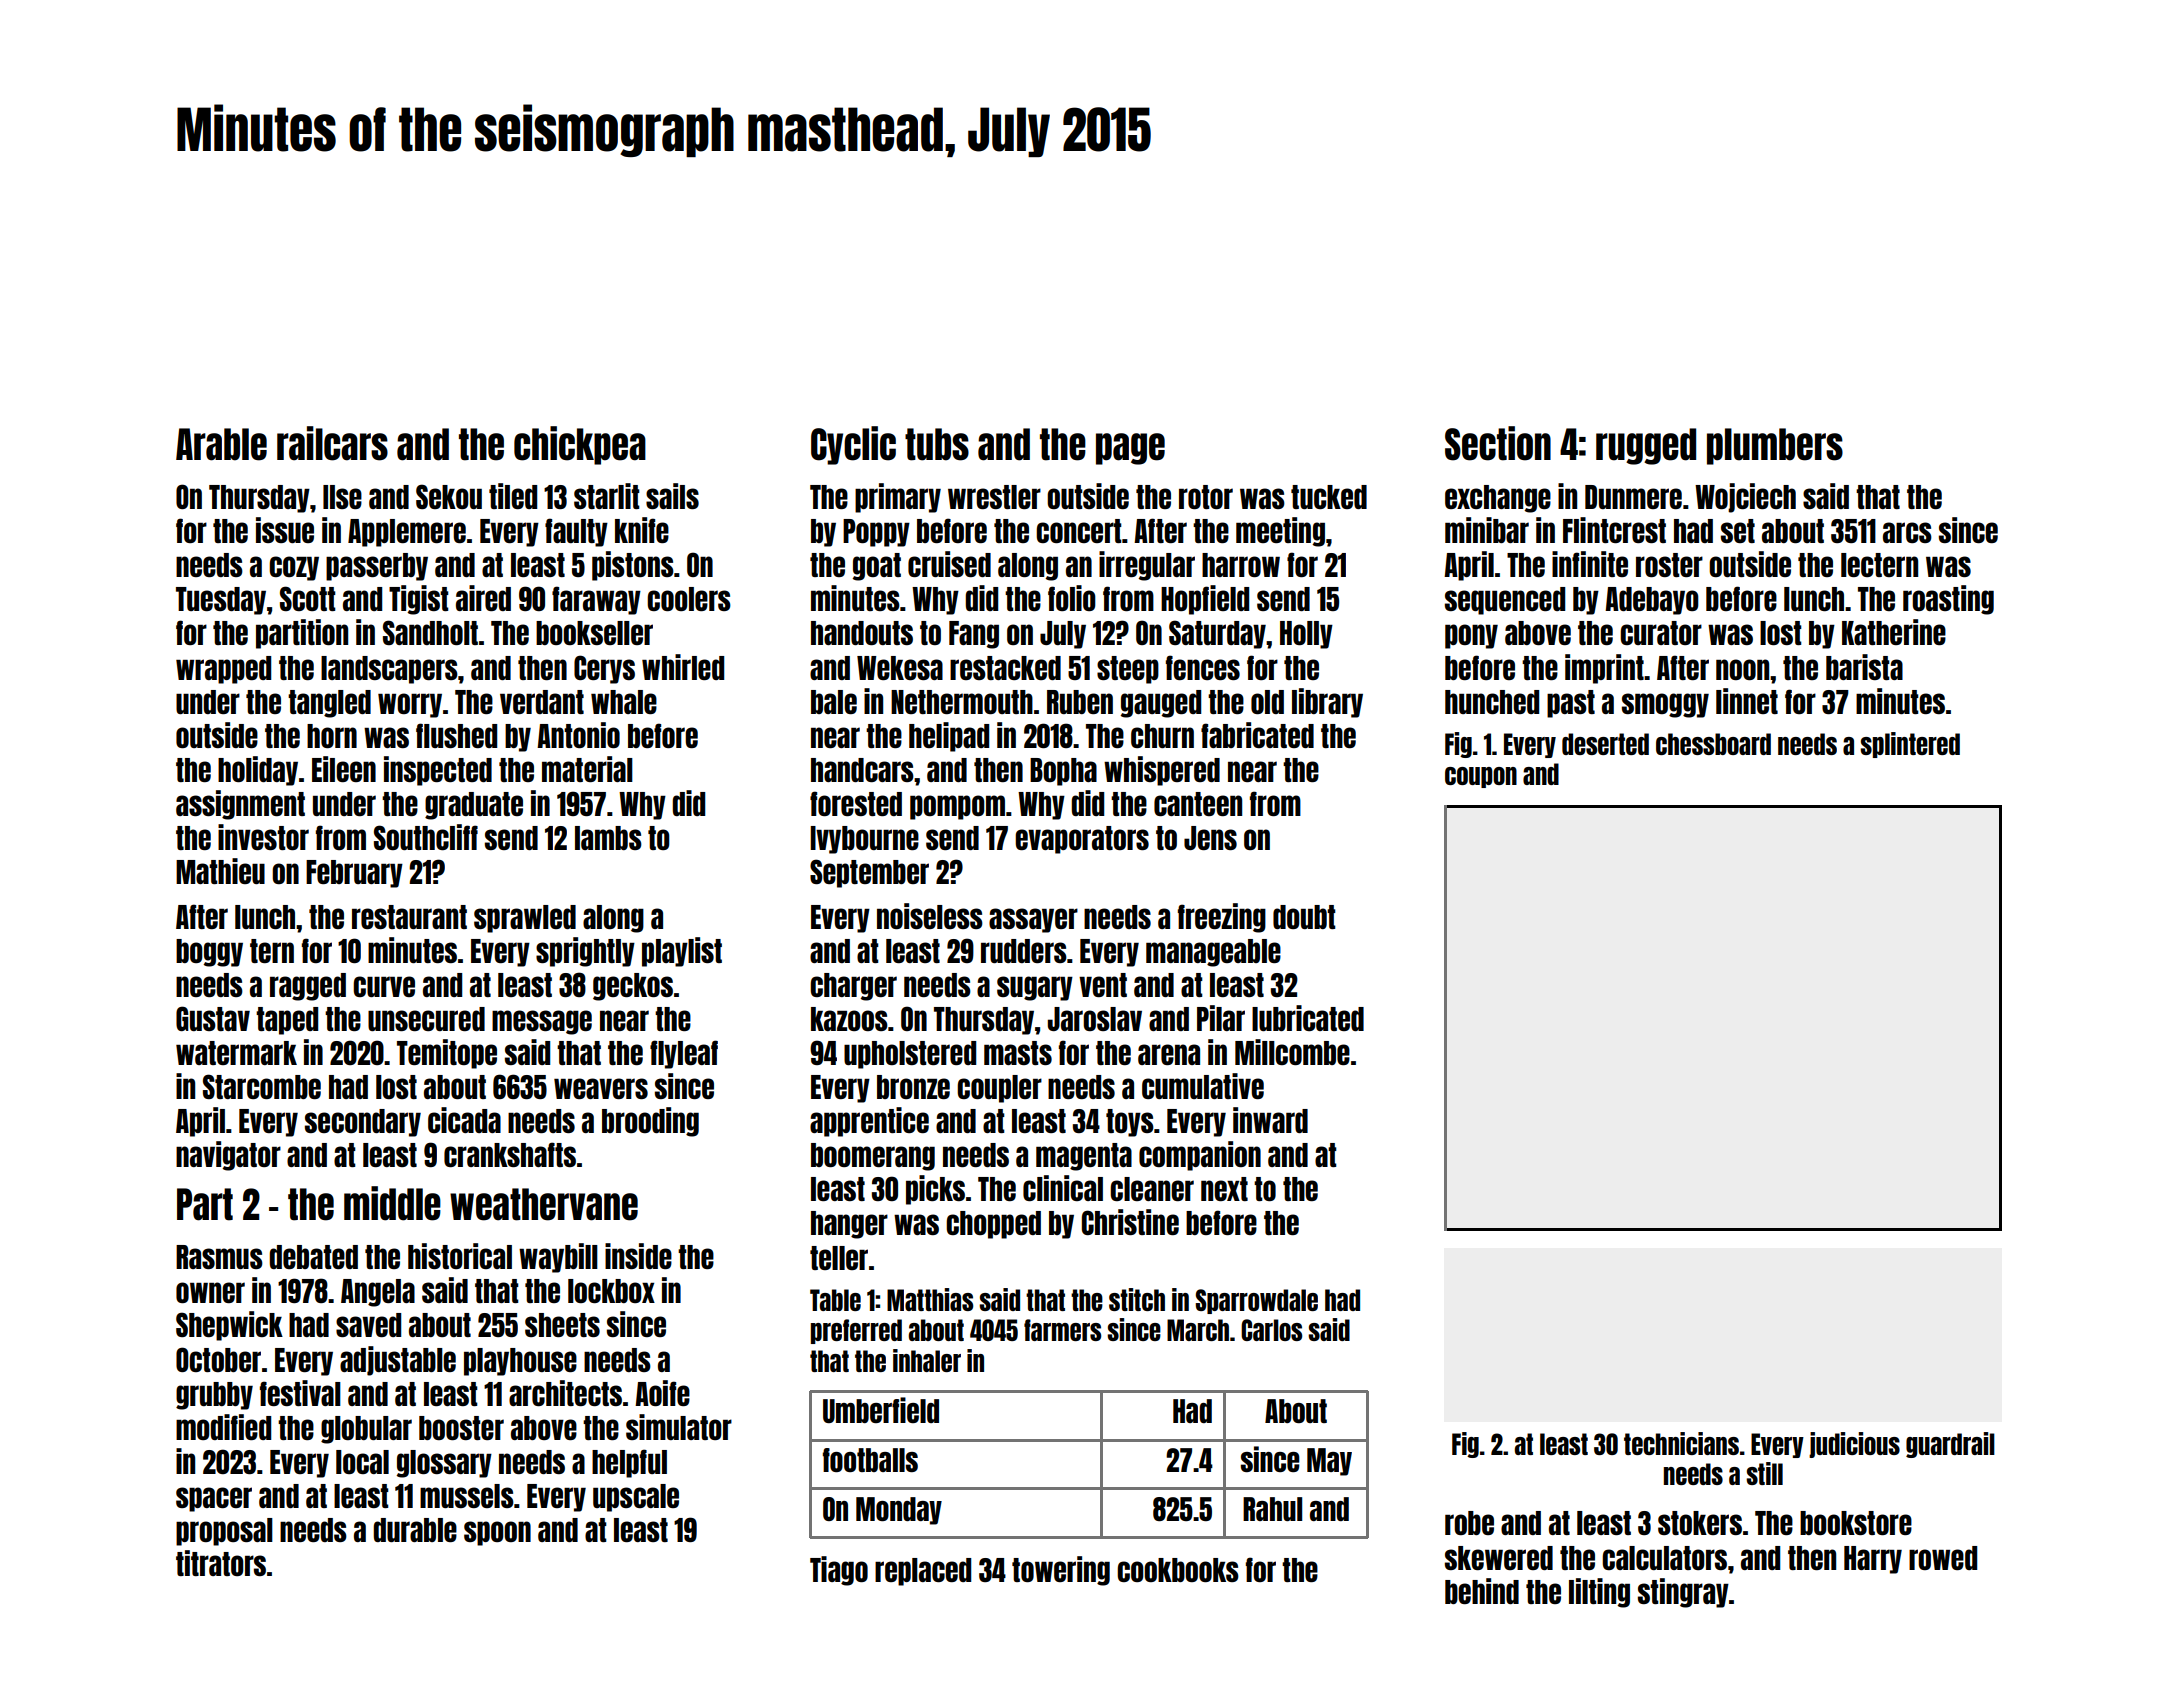 Image resolution: width=2178 pixels, height=1683 pixels. Describe the element at coordinates (849, 1019) in the page. I see `kazoos` at that location.
